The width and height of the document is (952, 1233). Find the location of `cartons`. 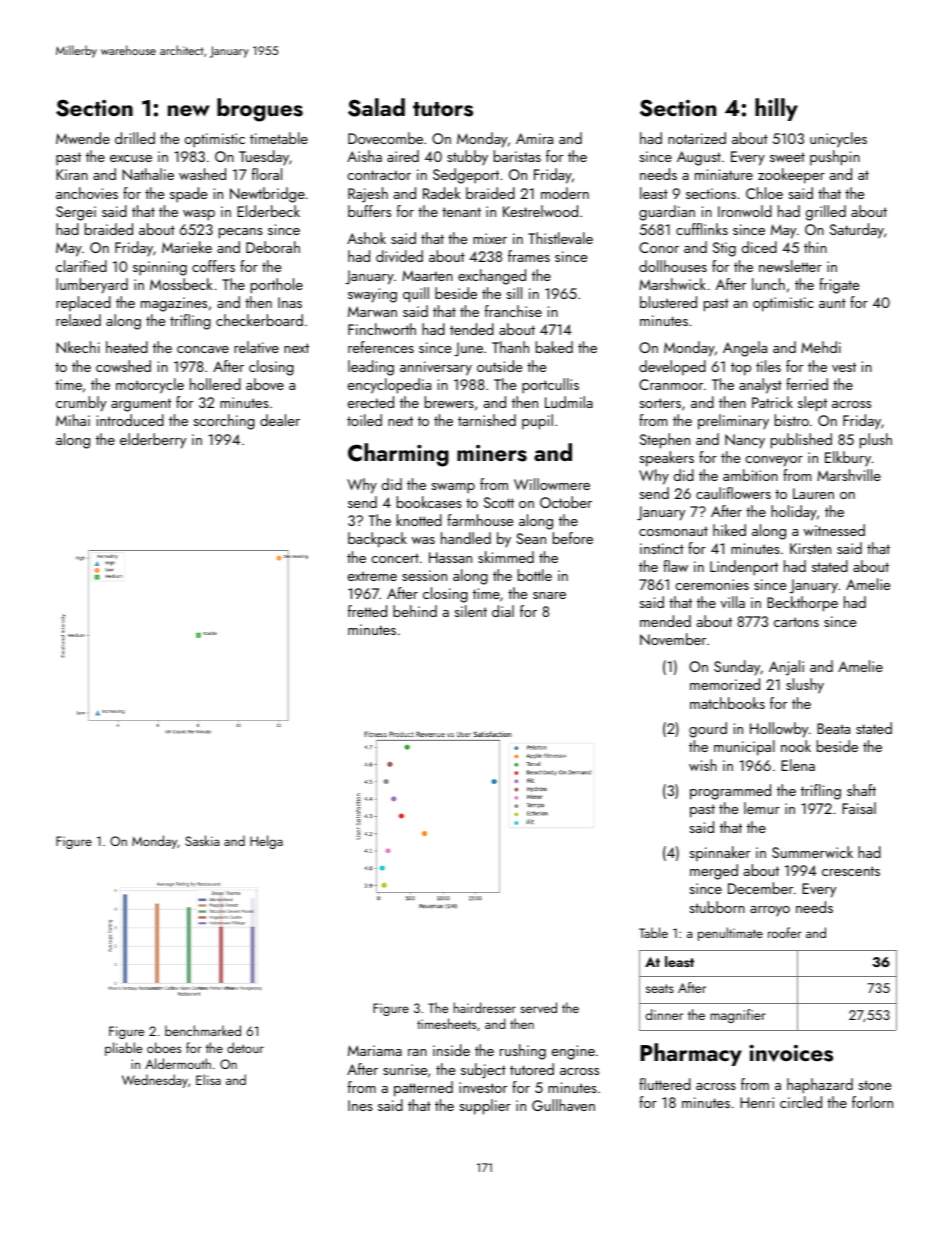

cartons is located at coordinates (796, 622).
